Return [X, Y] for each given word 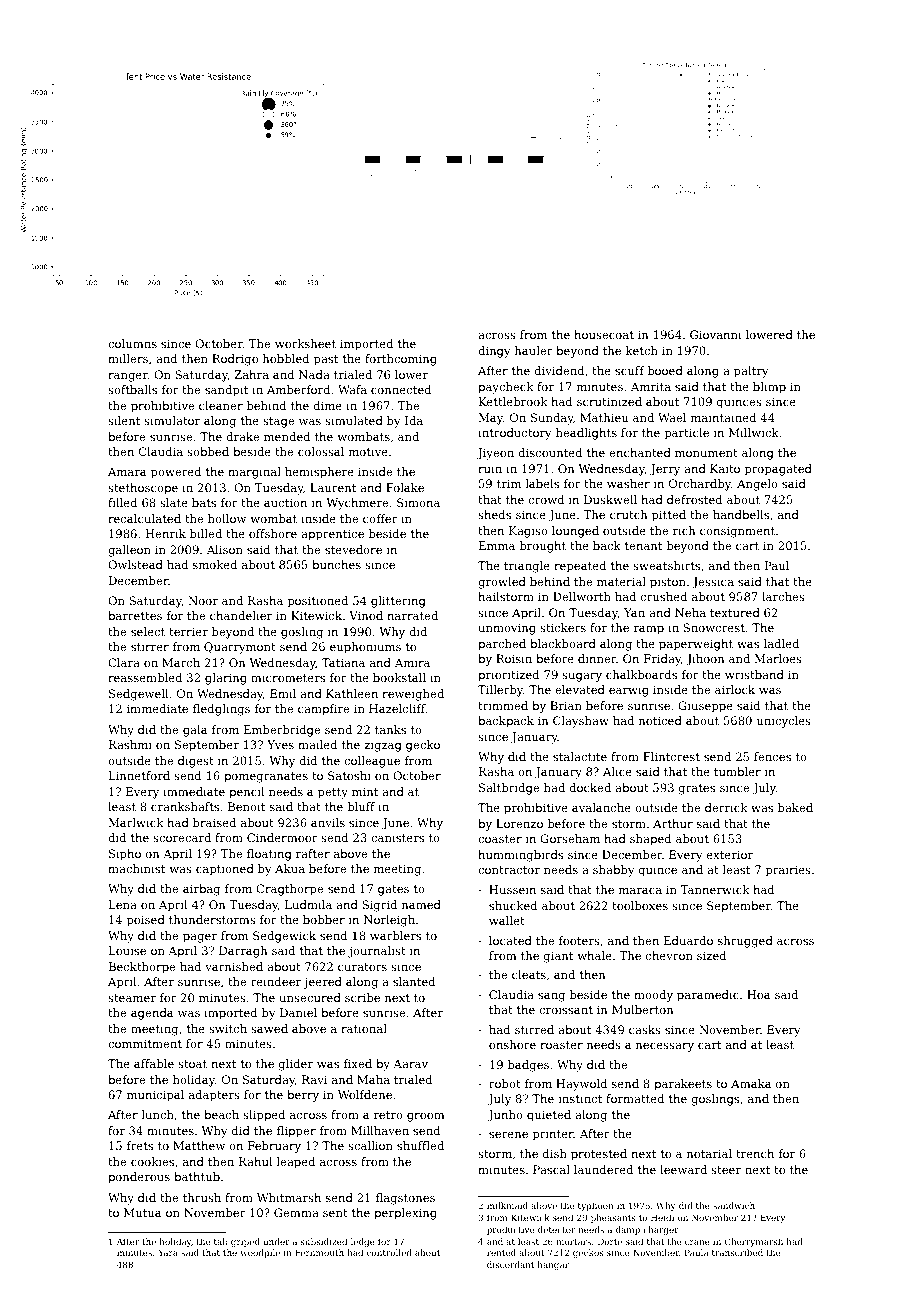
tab [221, 1241]
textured [735, 612]
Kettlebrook [513, 401]
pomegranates [266, 777]
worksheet [305, 343]
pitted [669, 516]
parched [502, 645]
